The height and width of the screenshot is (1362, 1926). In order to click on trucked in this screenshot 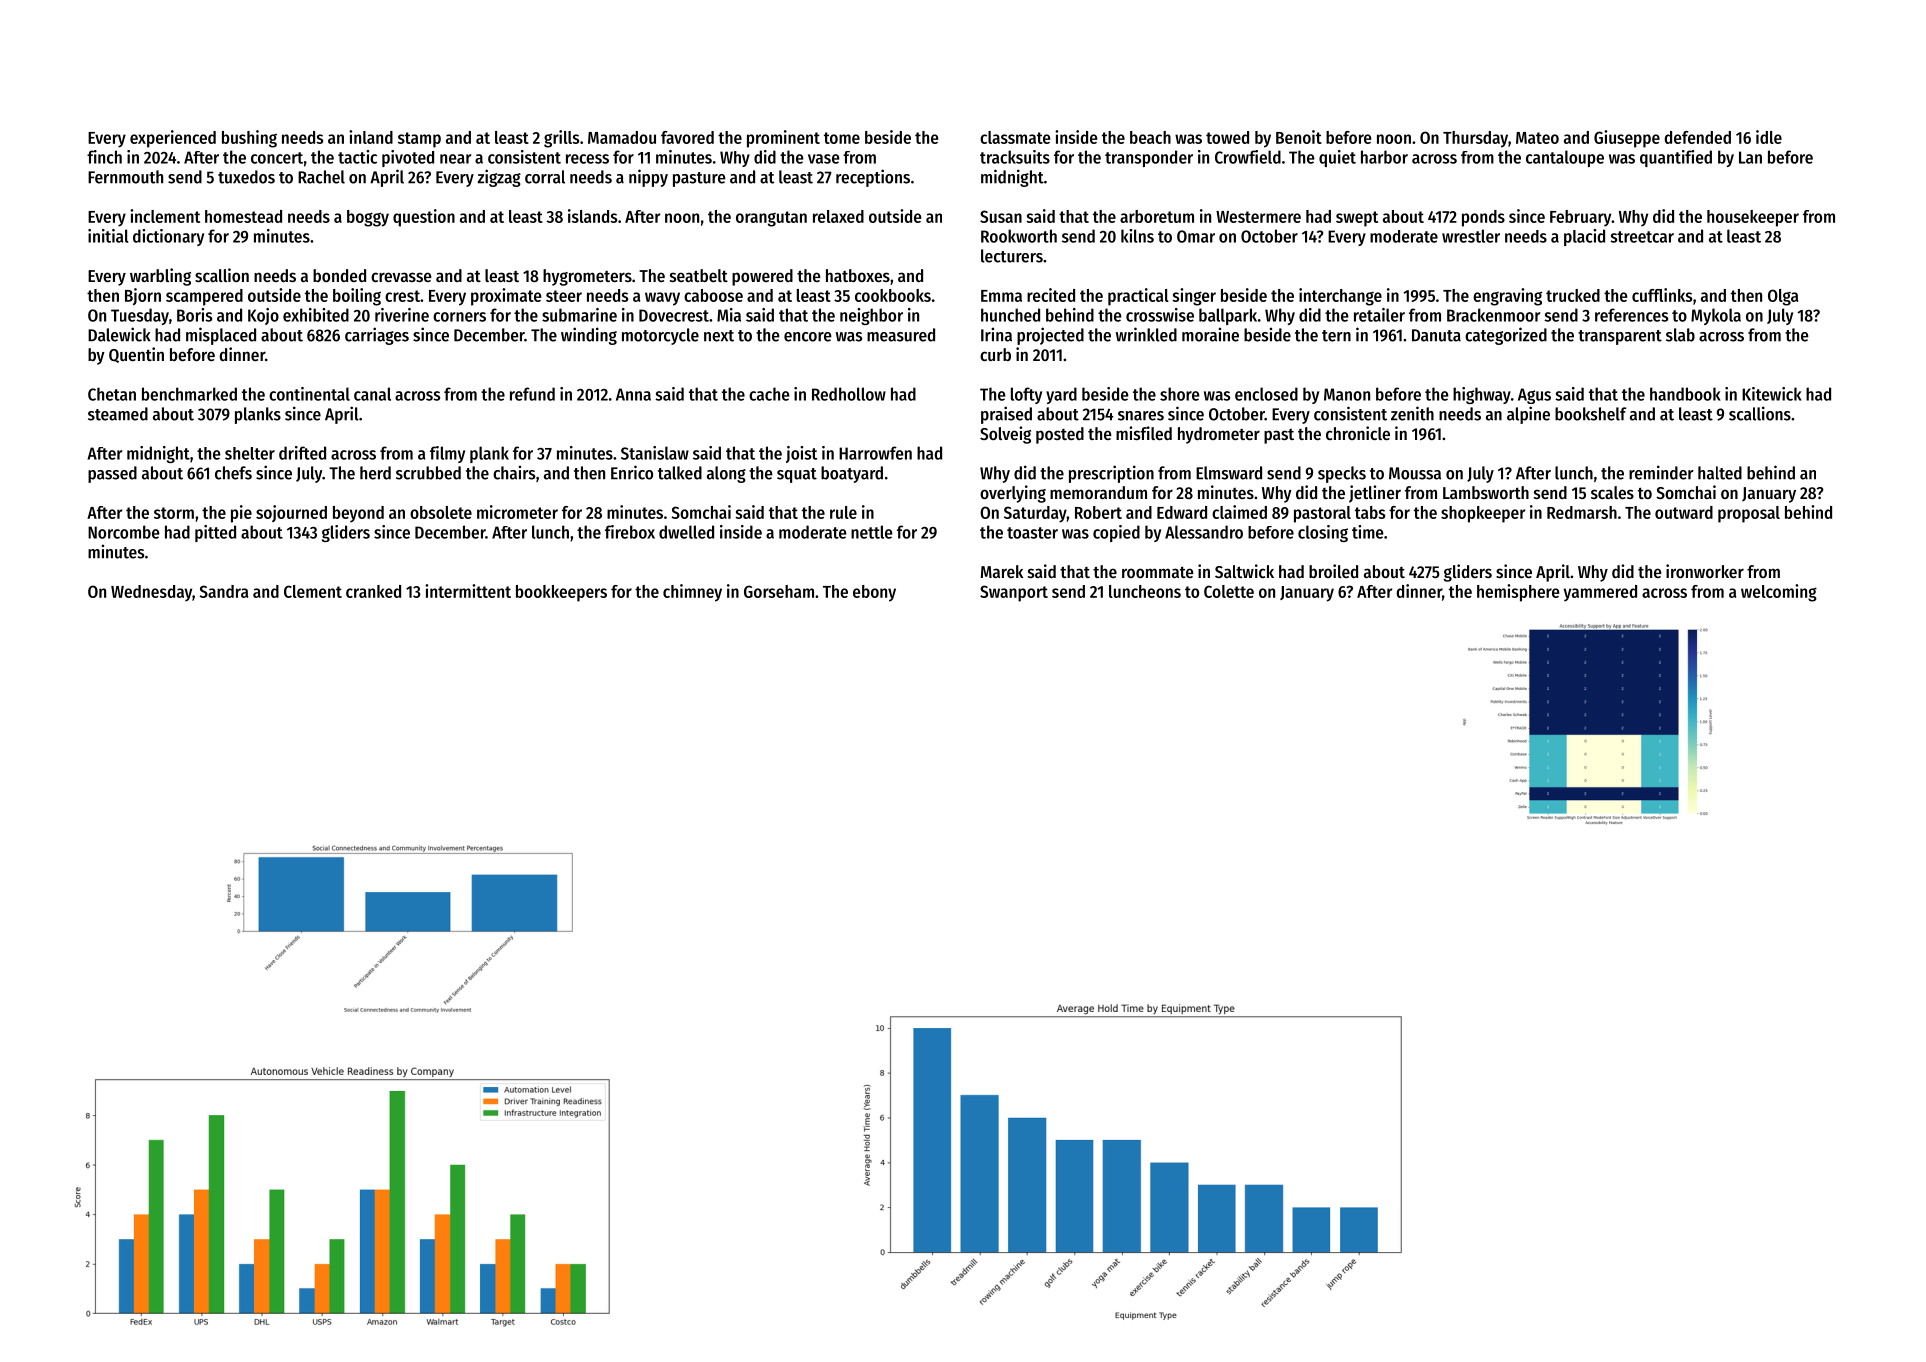, I will do `click(1573, 295)`.
